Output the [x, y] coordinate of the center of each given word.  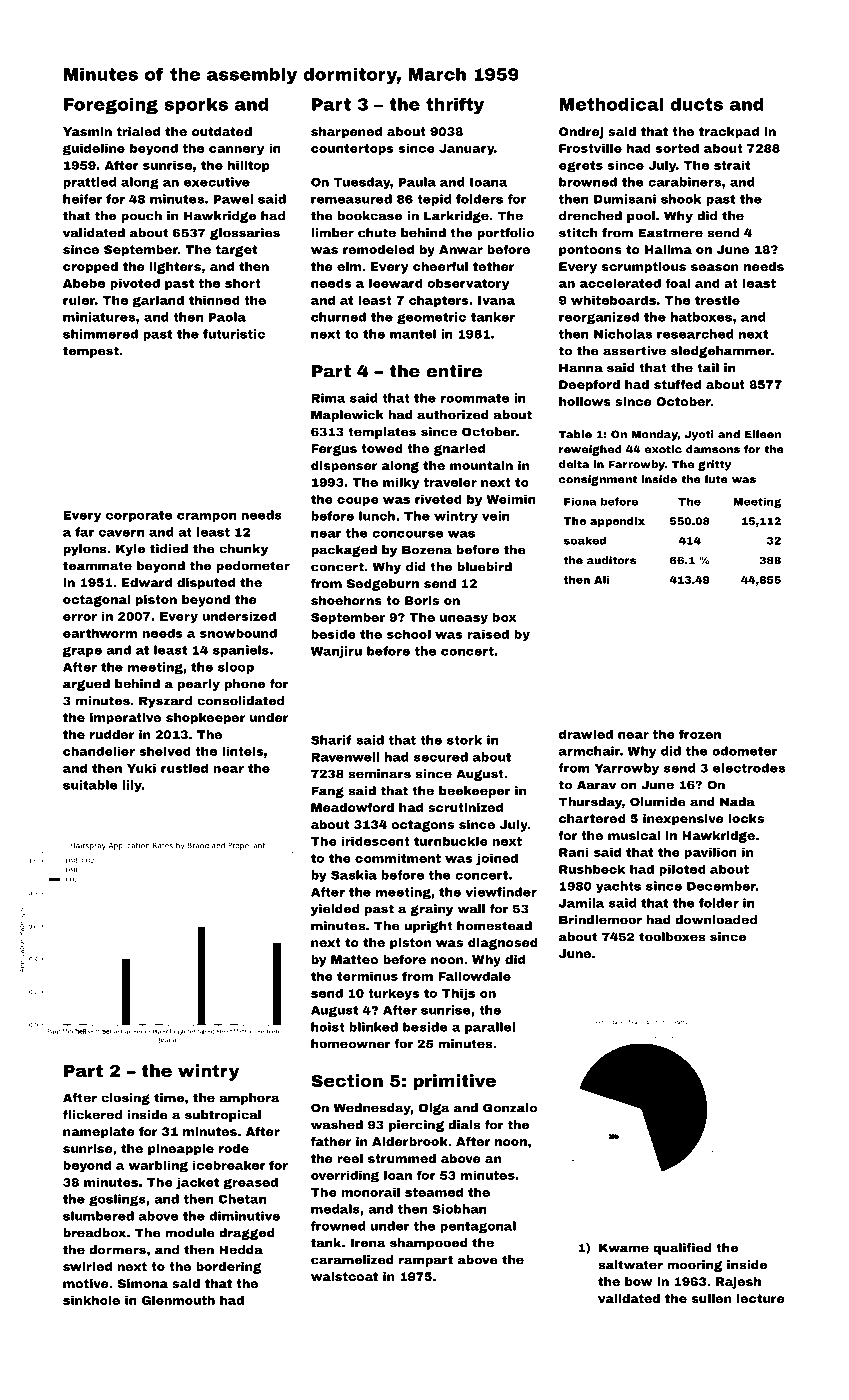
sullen [712, 1298]
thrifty [455, 105]
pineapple [181, 1150]
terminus [367, 976]
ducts [696, 104]
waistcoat [344, 1276]
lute [716, 479]
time [169, 1098]
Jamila [581, 903]
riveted [438, 499]
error [80, 617]
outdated [222, 131]
